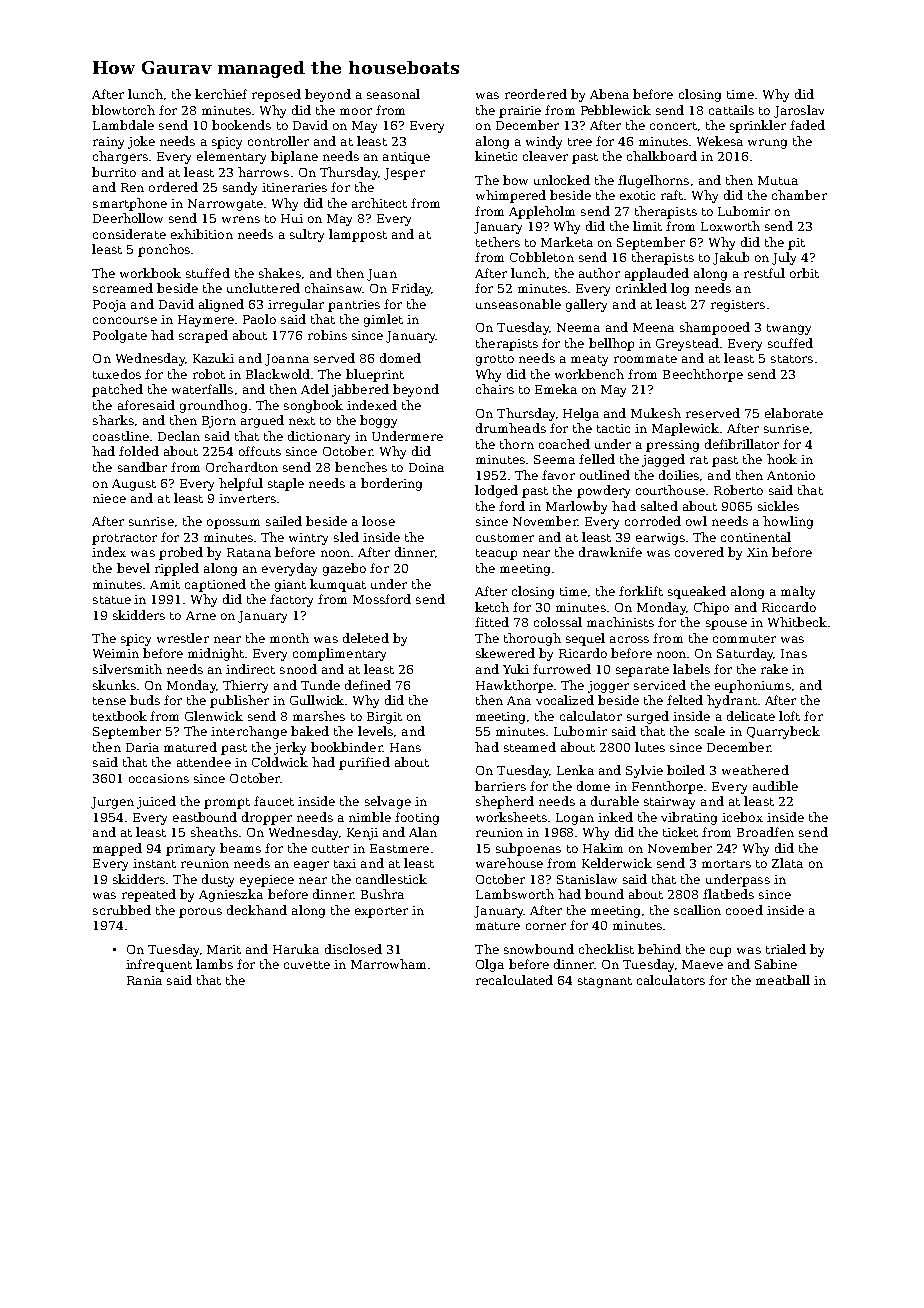 The height and width of the image is (1308, 924). I want to click on staple, so click(286, 484).
